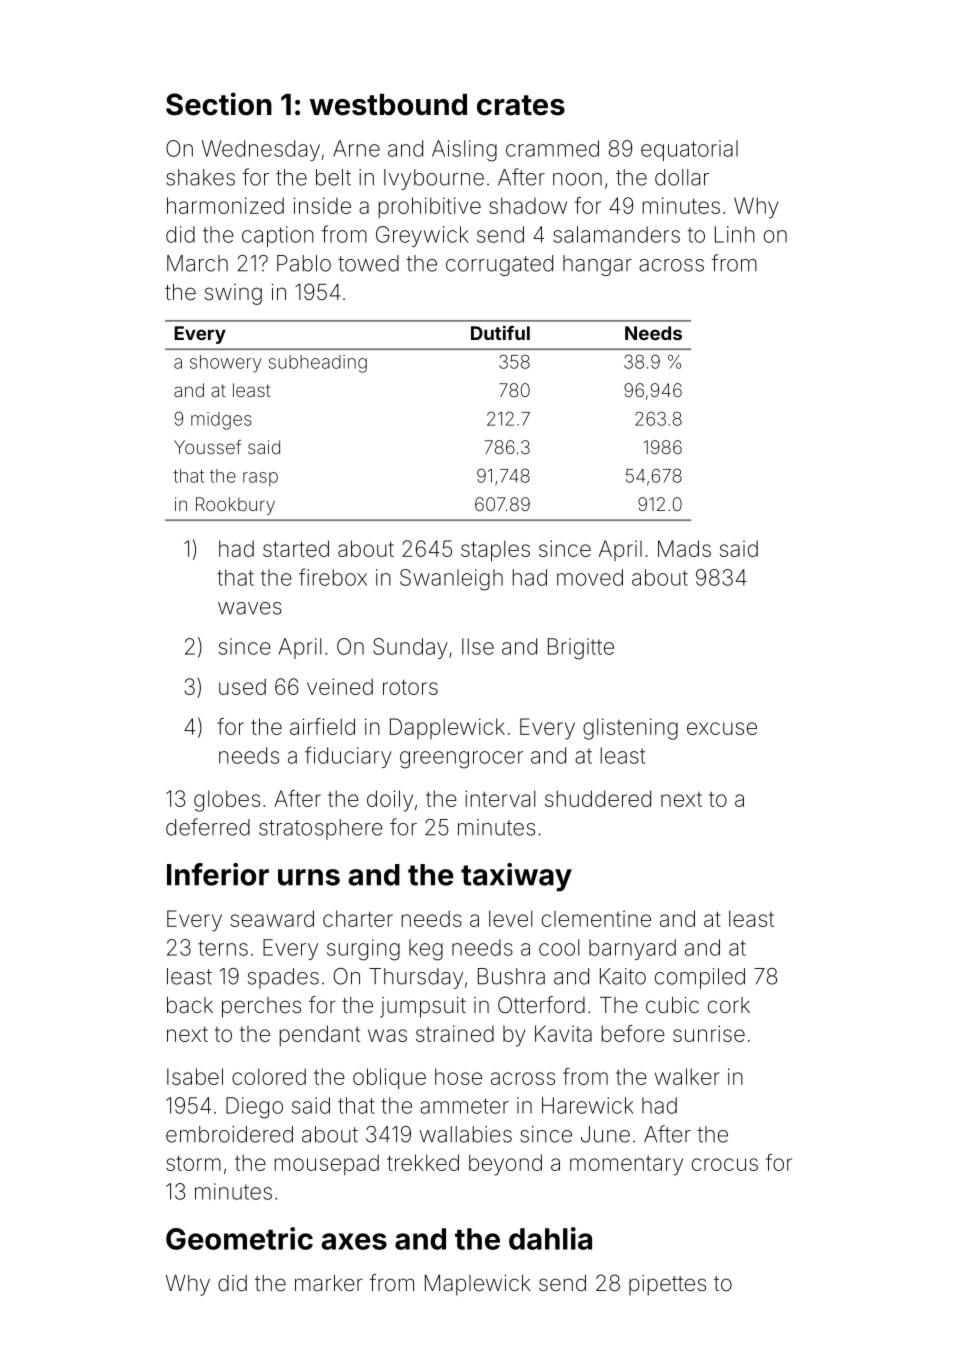 This page has width=958, height=1359. What do you see at coordinates (322, 726) in the page?
I see `airfield` at bounding box center [322, 726].
